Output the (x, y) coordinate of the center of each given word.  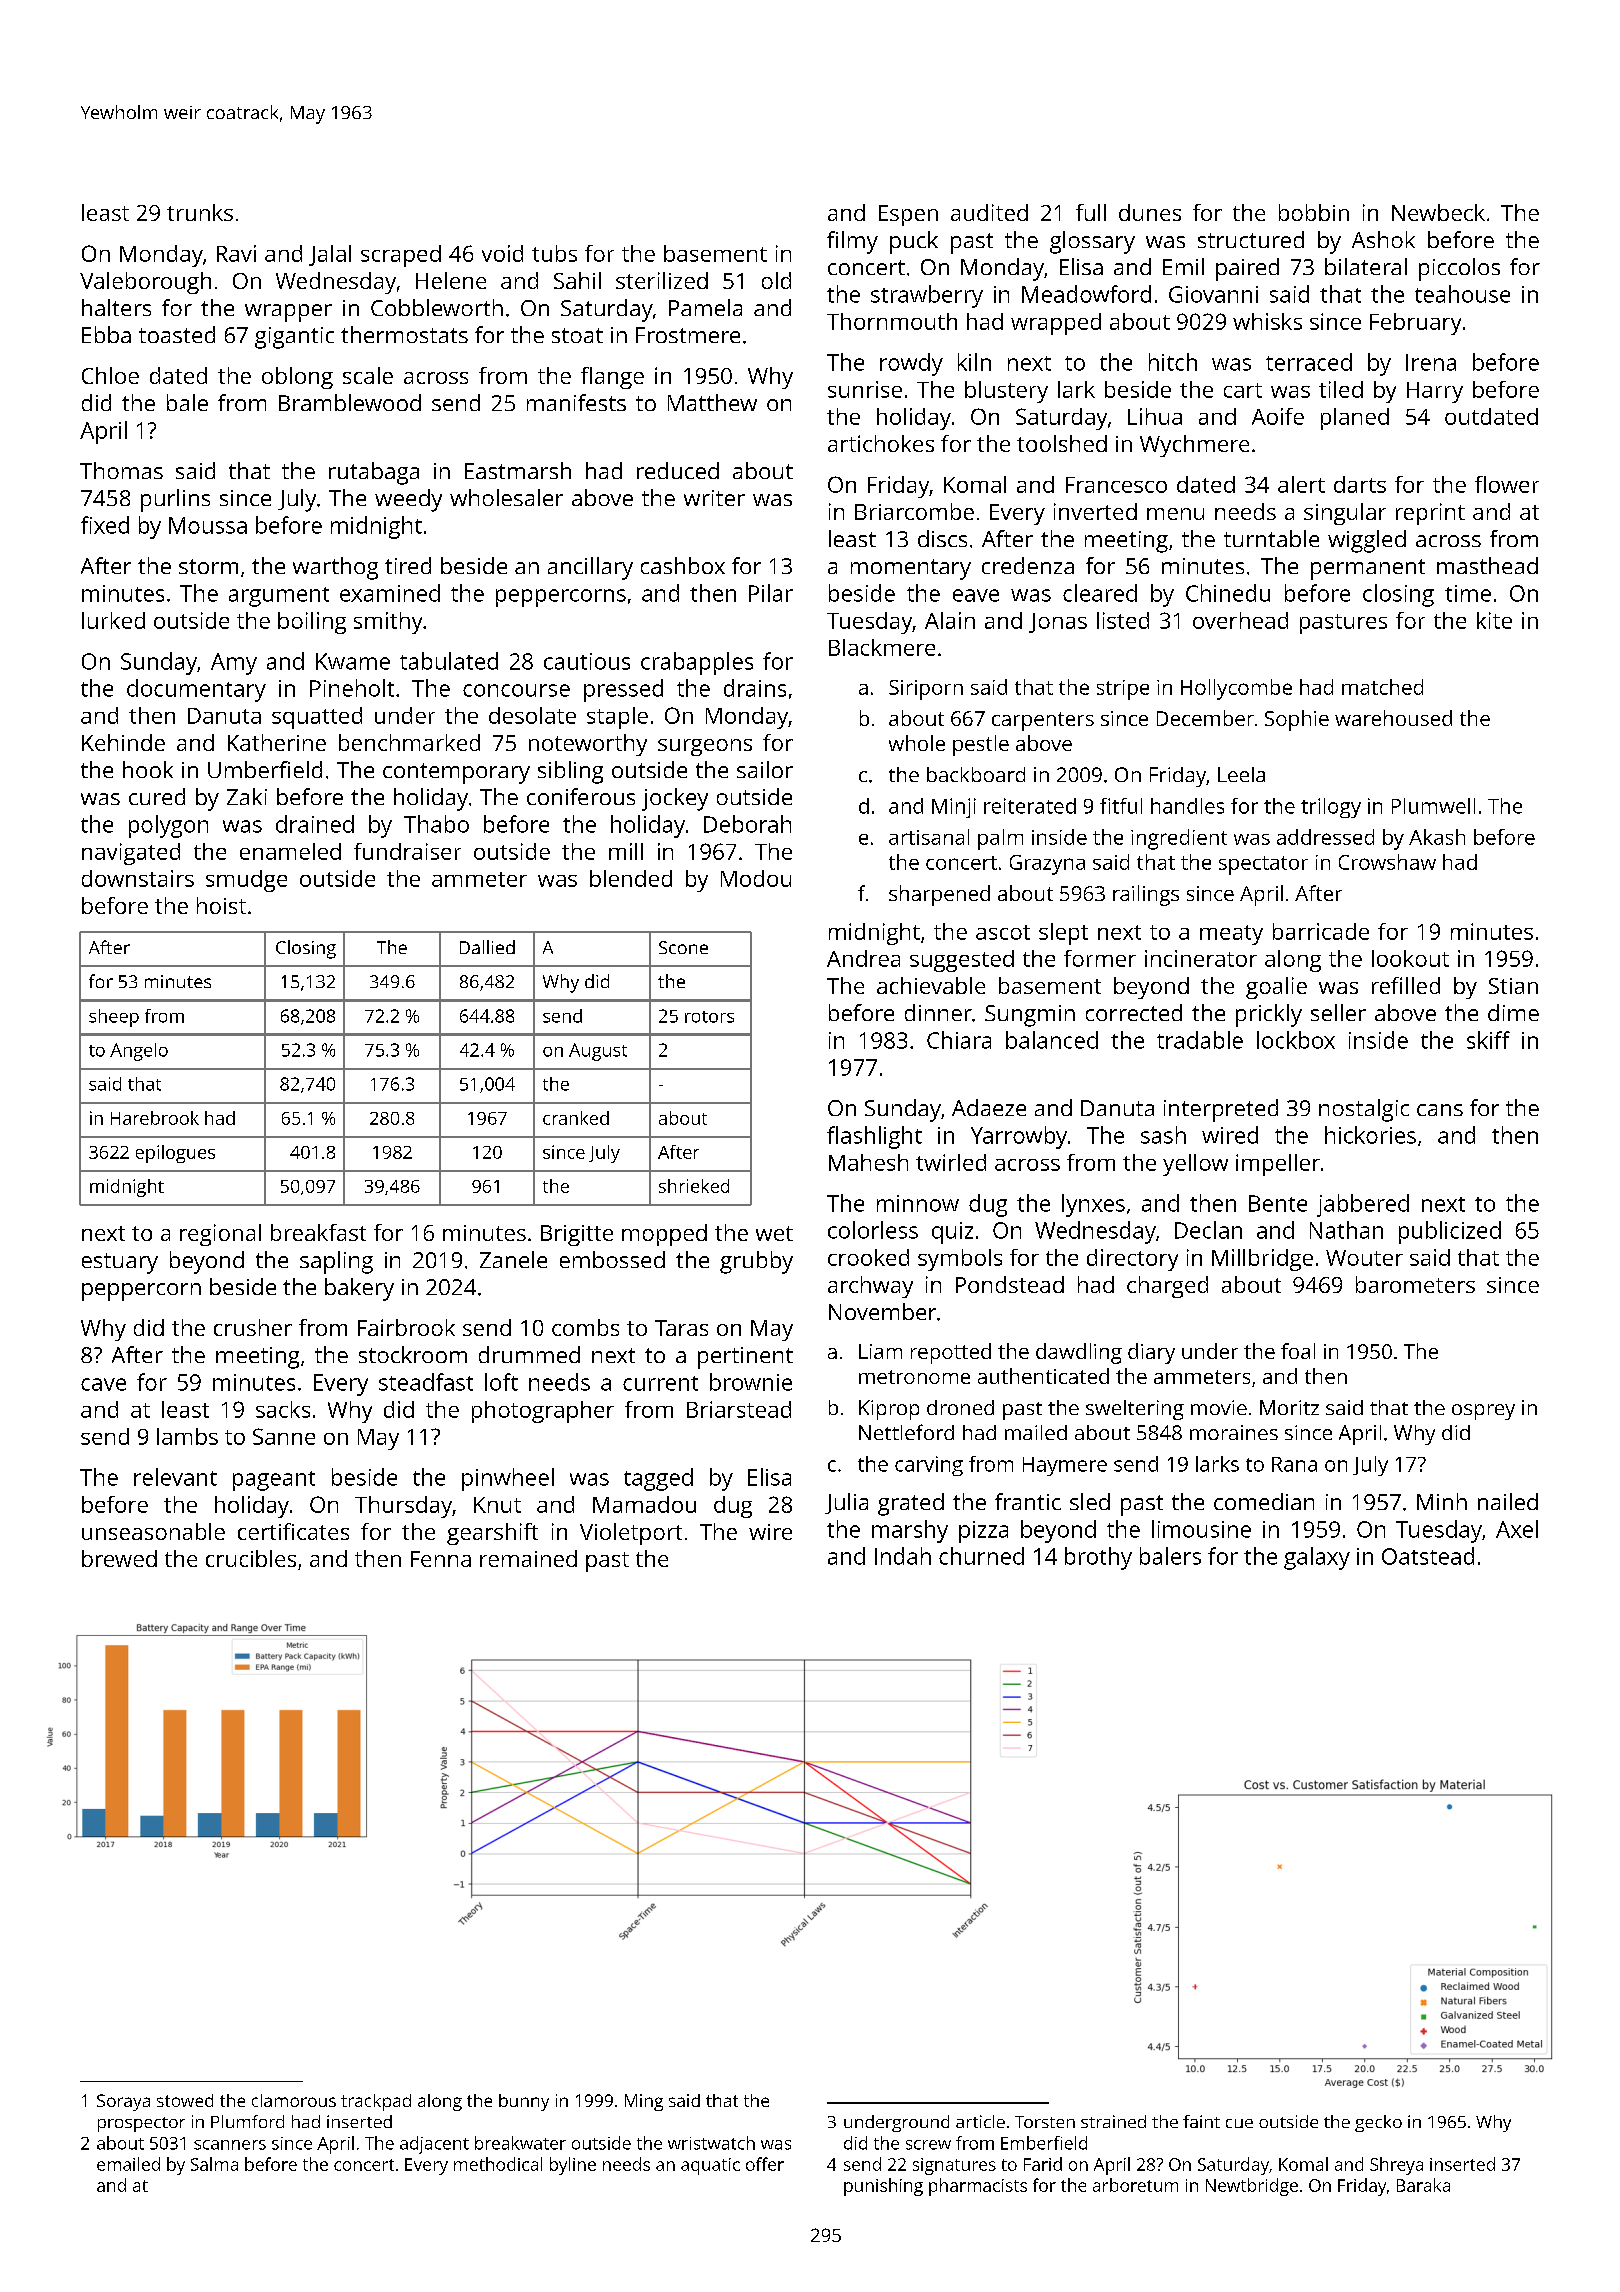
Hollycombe (1236, 689)
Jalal (330, 255)
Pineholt (352, 688)
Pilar (771, 593)
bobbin (1314, 212)
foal (1298, 1351)
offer (765, 2164)
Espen (908, 215)
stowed (185, 2100)
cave (103, 1384)
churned (981, 1556)
